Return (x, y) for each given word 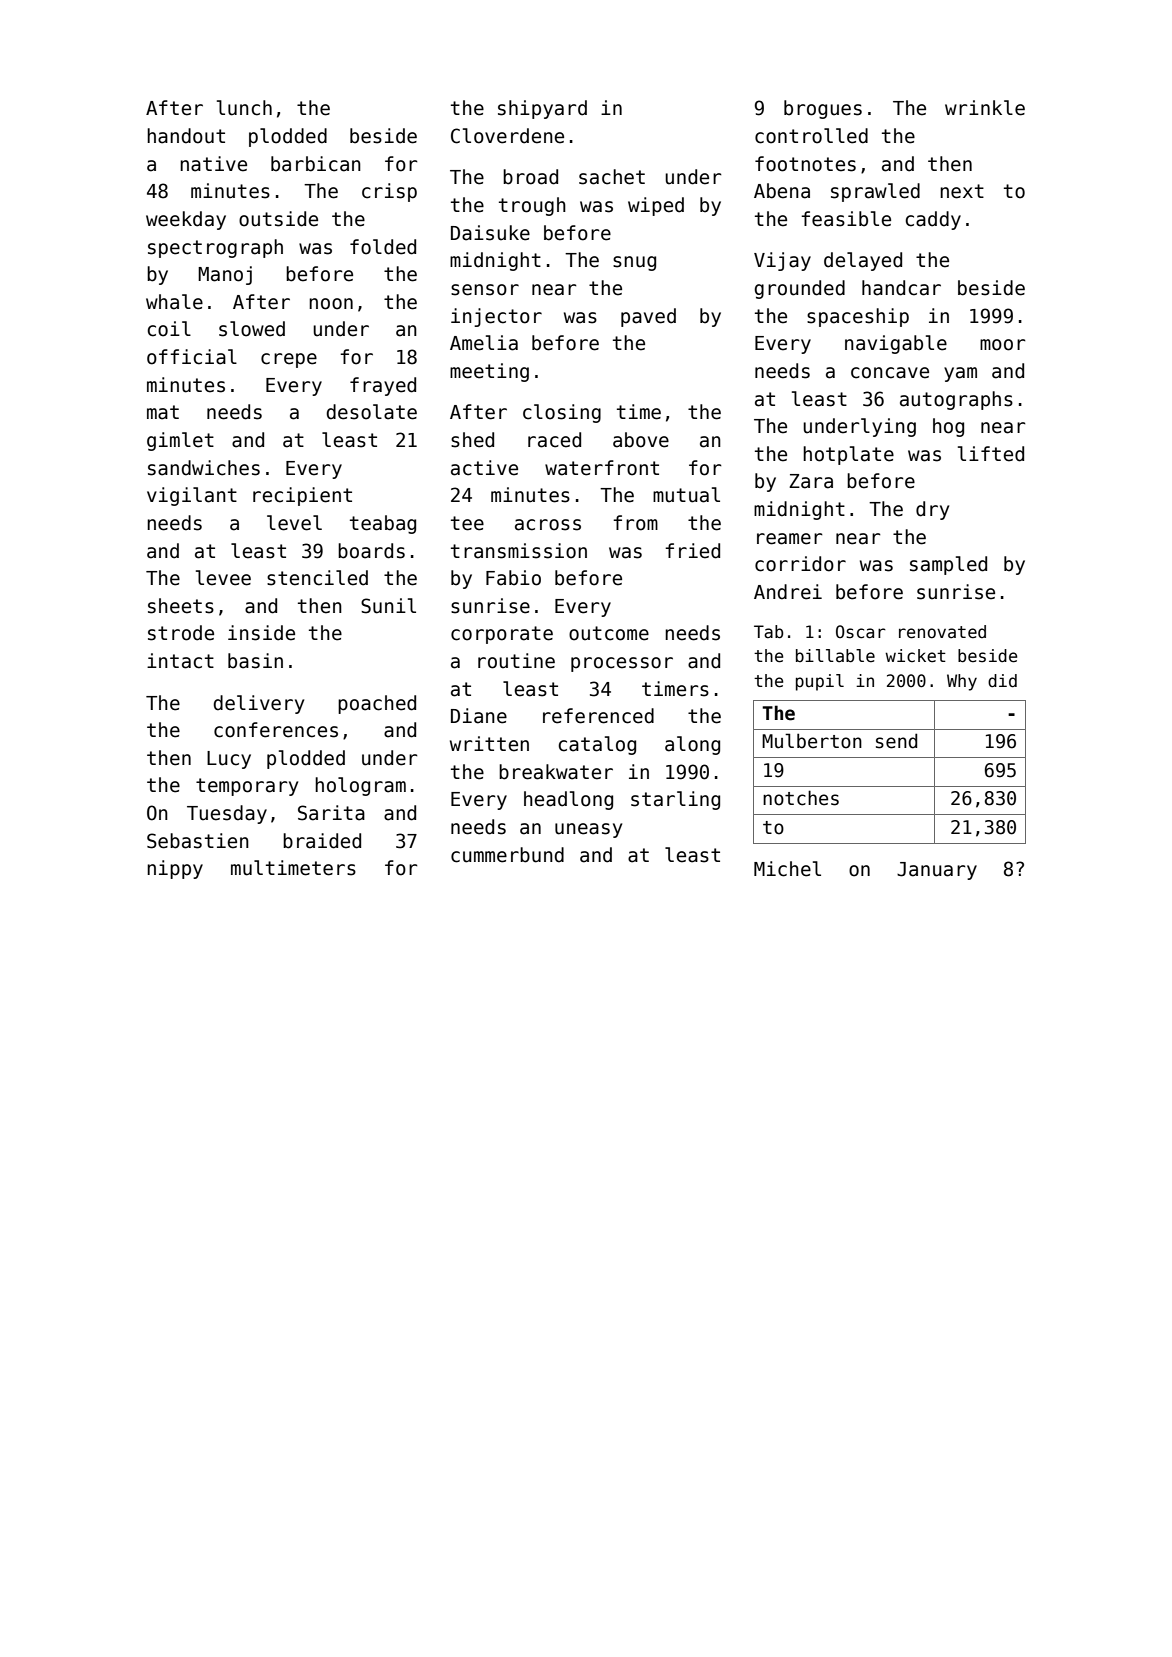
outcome (609, 633)
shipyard (542, 109)
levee (223, 578)
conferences (276, 730)
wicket (915, 656)
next (962, 191)
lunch (244, 108)
